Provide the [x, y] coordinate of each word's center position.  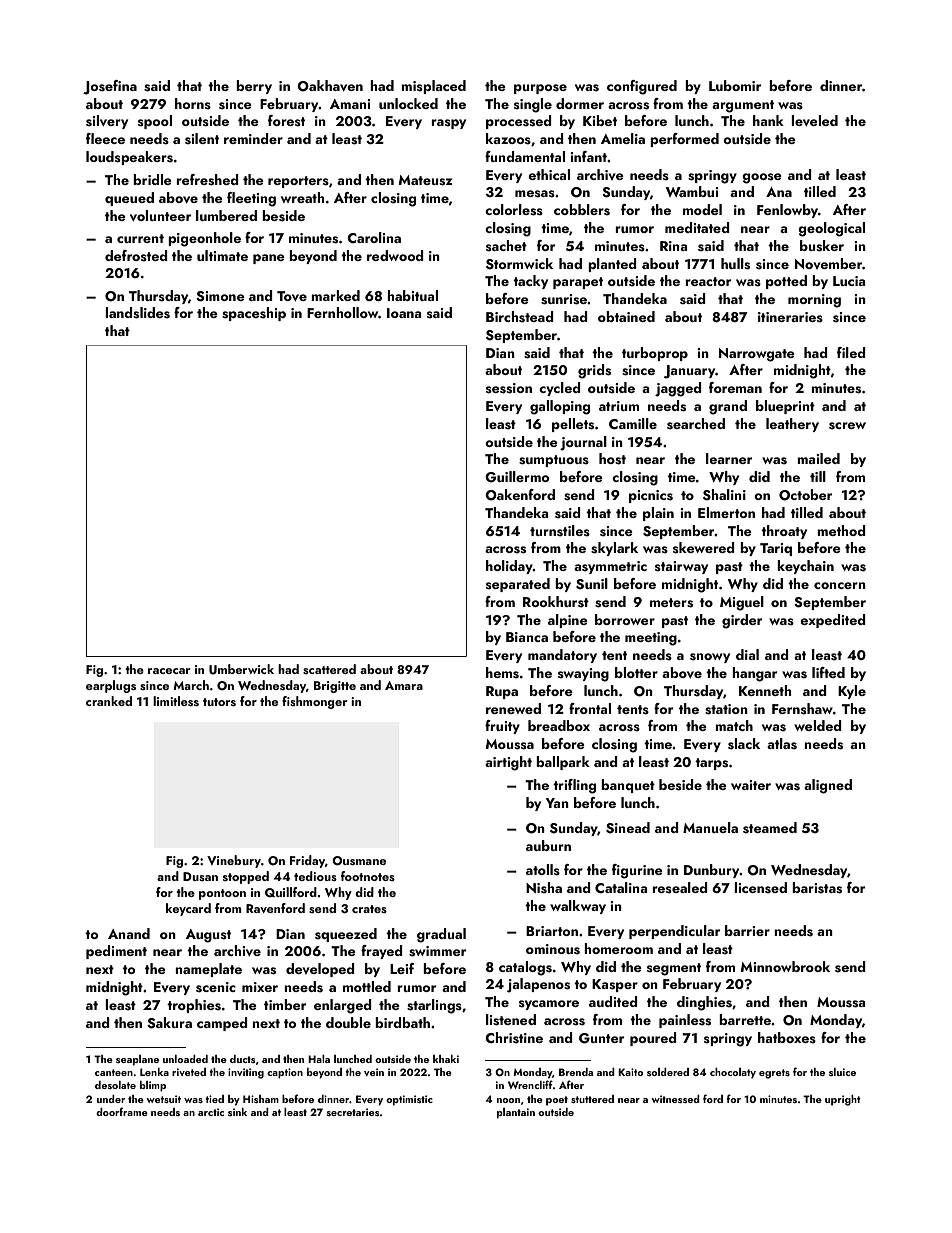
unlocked [408, 103]
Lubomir [735, 85]
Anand [129, 933]
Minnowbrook [785, 966]
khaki [446, 1059]
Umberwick [241, 669]
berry [254, 87]
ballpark [563, 763]
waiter [751, 785]
